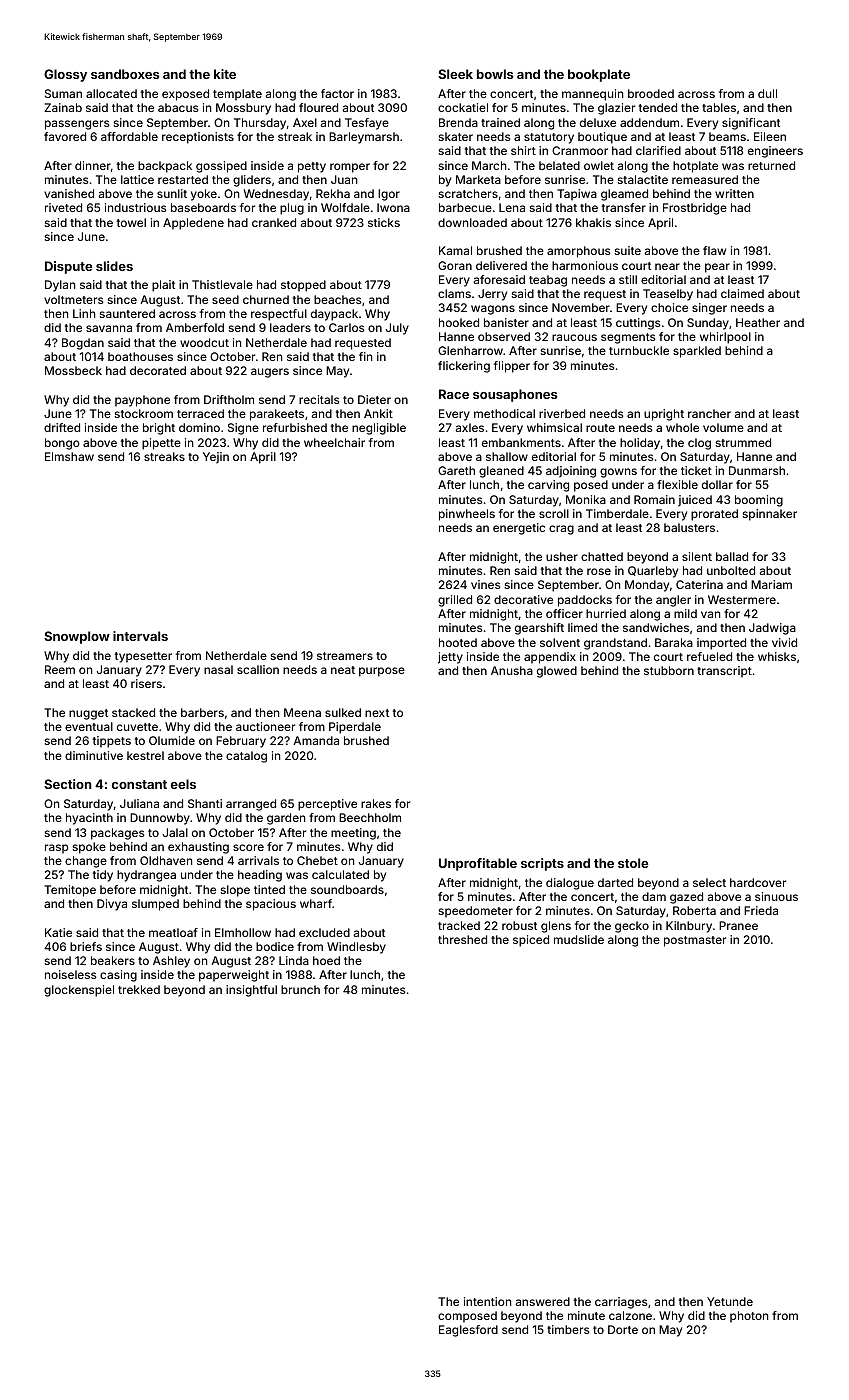  Describe the element at coordinates (468, 193) in the screenshot. I see `scratchers` at that location.
